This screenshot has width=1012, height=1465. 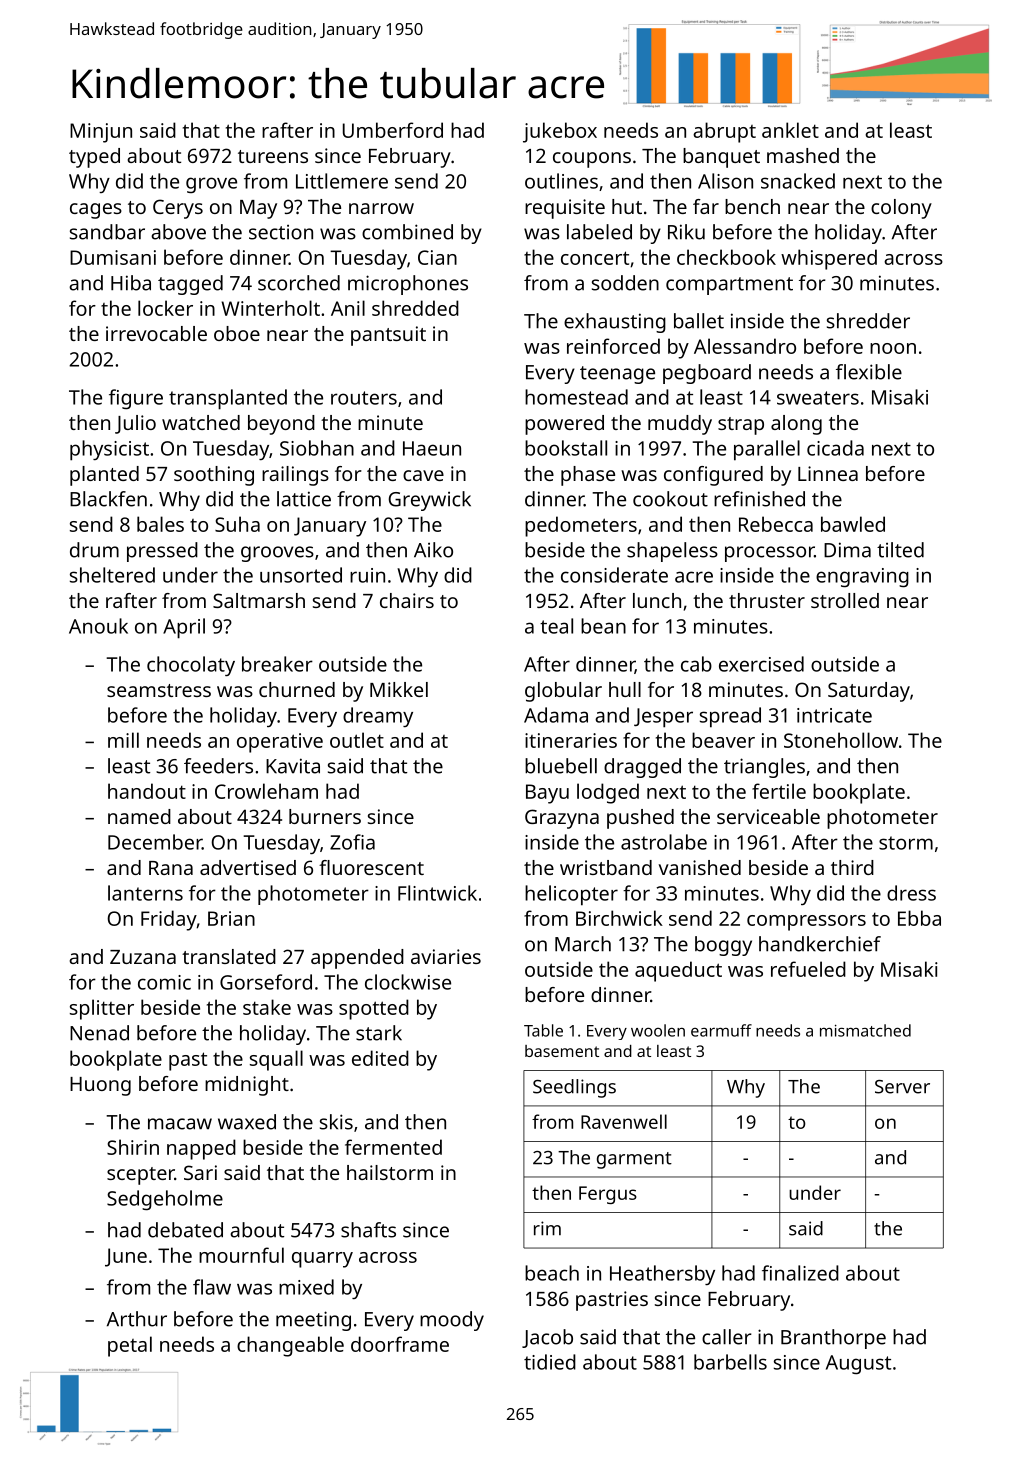 What do you see at coordinates (273, 156) in the screenshot?
I see `tureens` at bounding box center [273, 156].
